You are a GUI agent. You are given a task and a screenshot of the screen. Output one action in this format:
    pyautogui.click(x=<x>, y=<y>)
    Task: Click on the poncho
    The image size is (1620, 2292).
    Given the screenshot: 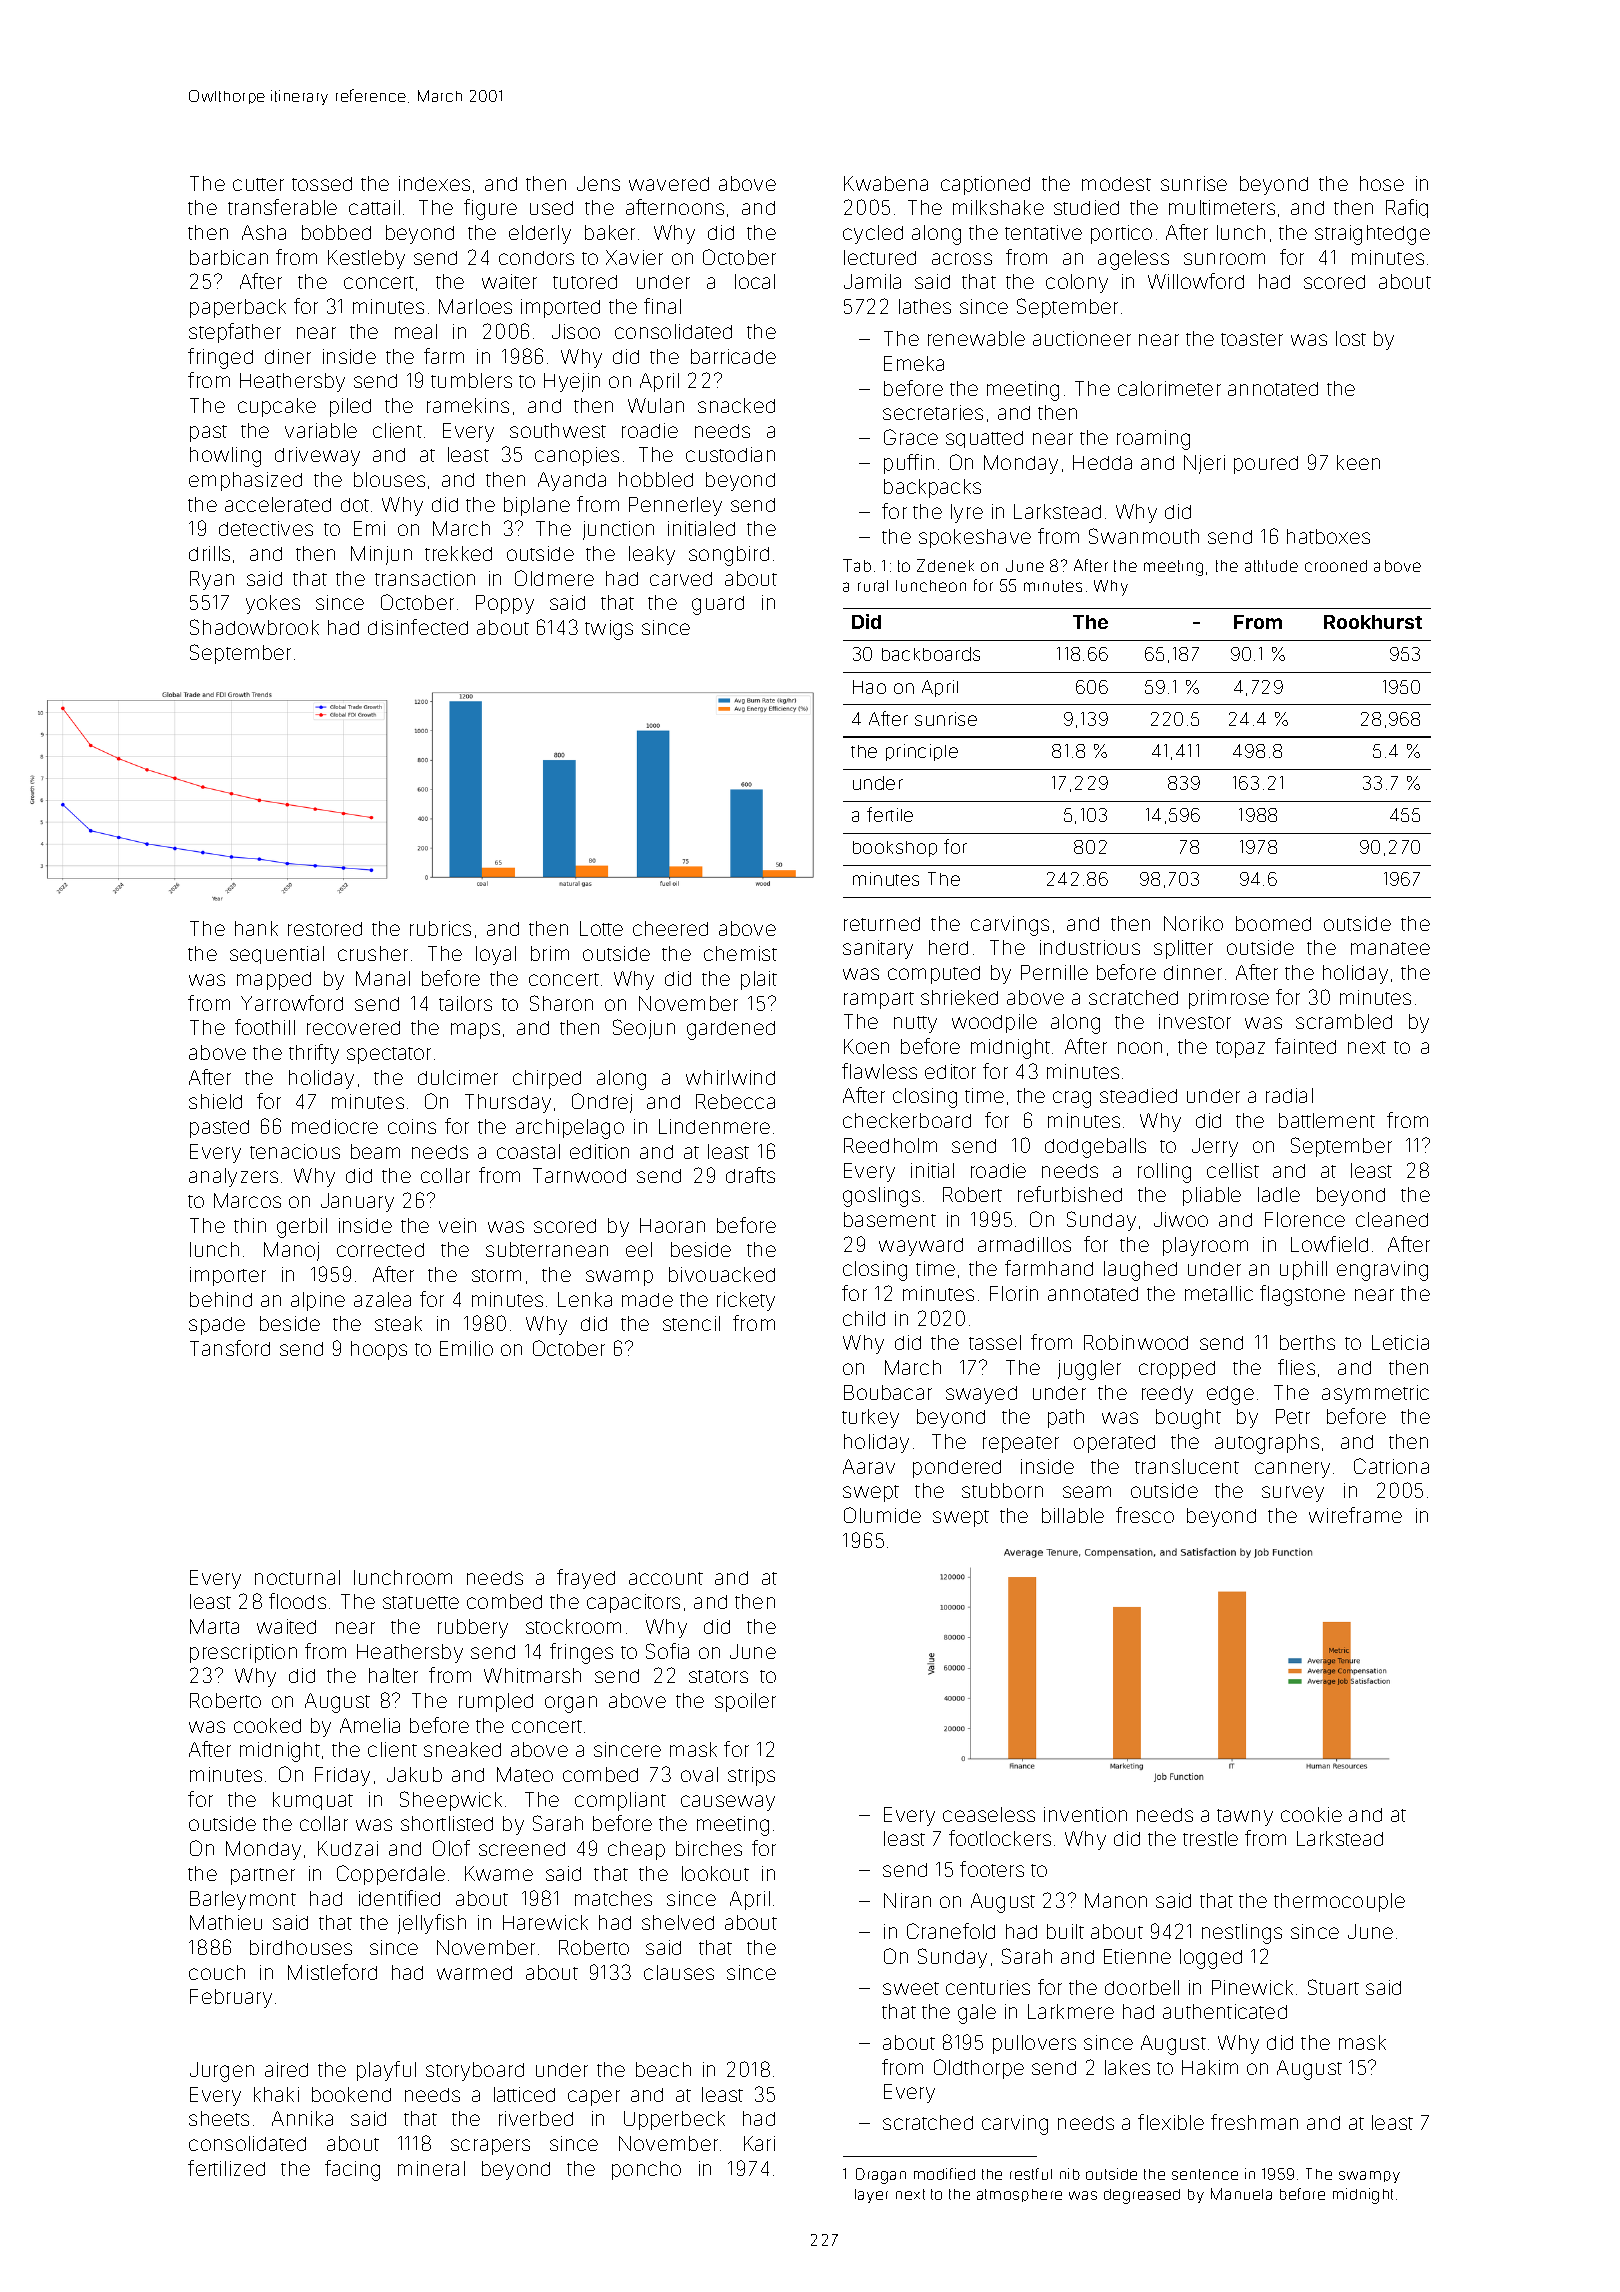 What is the action you would take?
    pyautogui.click(x=646, y=2170)
